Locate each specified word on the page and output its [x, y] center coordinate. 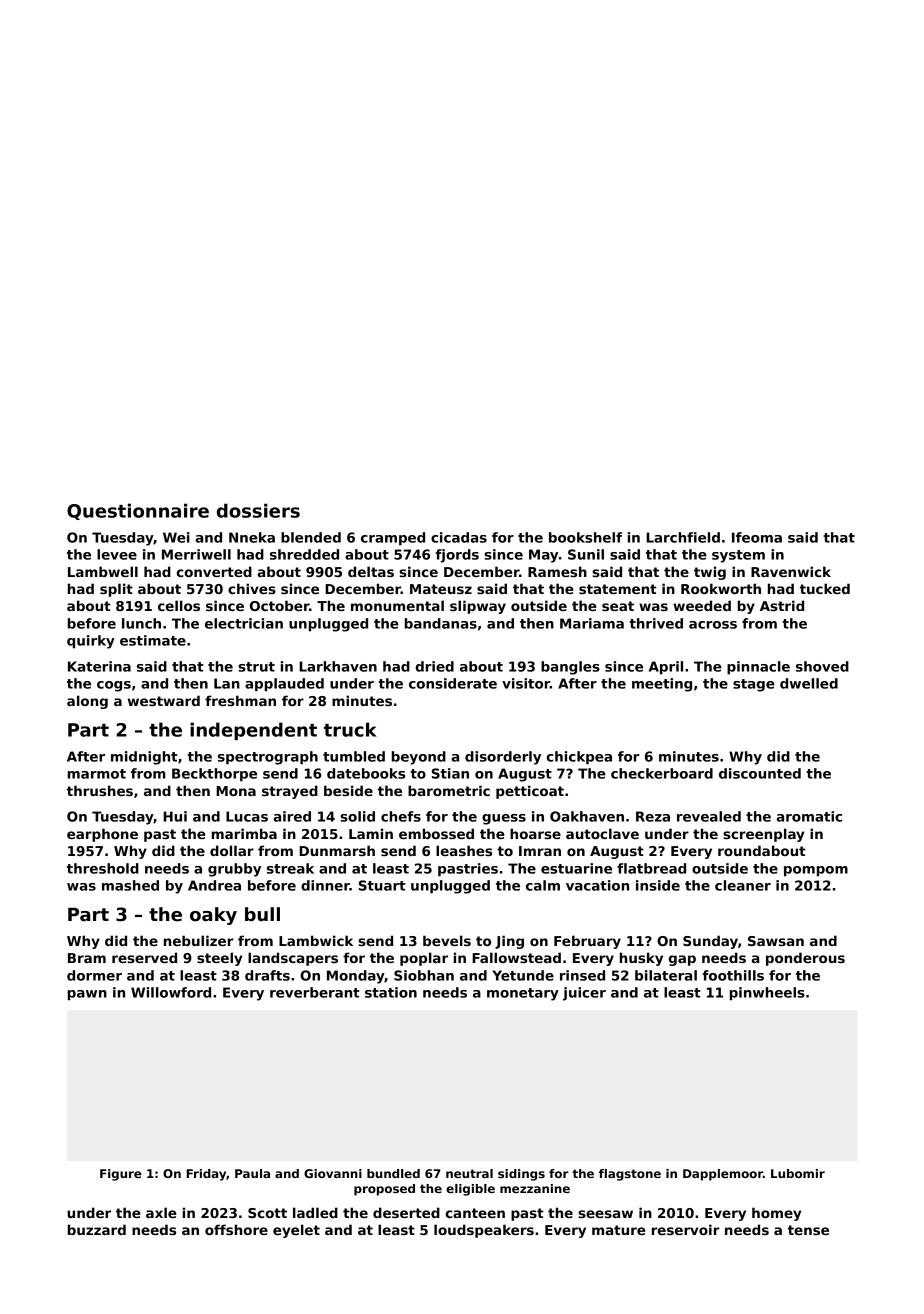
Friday [206, 1175]
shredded [304, 554]
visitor [526, 683]
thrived [656, 623]
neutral [469, 1173]
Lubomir [798, 1173]
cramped [393, 539]
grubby [234, 870]
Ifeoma [757, 537]
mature [619, 1230]
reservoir [686, 1229]
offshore [236, 1229]
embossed [436, 833]
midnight [144, 758]
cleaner [743, 885]
